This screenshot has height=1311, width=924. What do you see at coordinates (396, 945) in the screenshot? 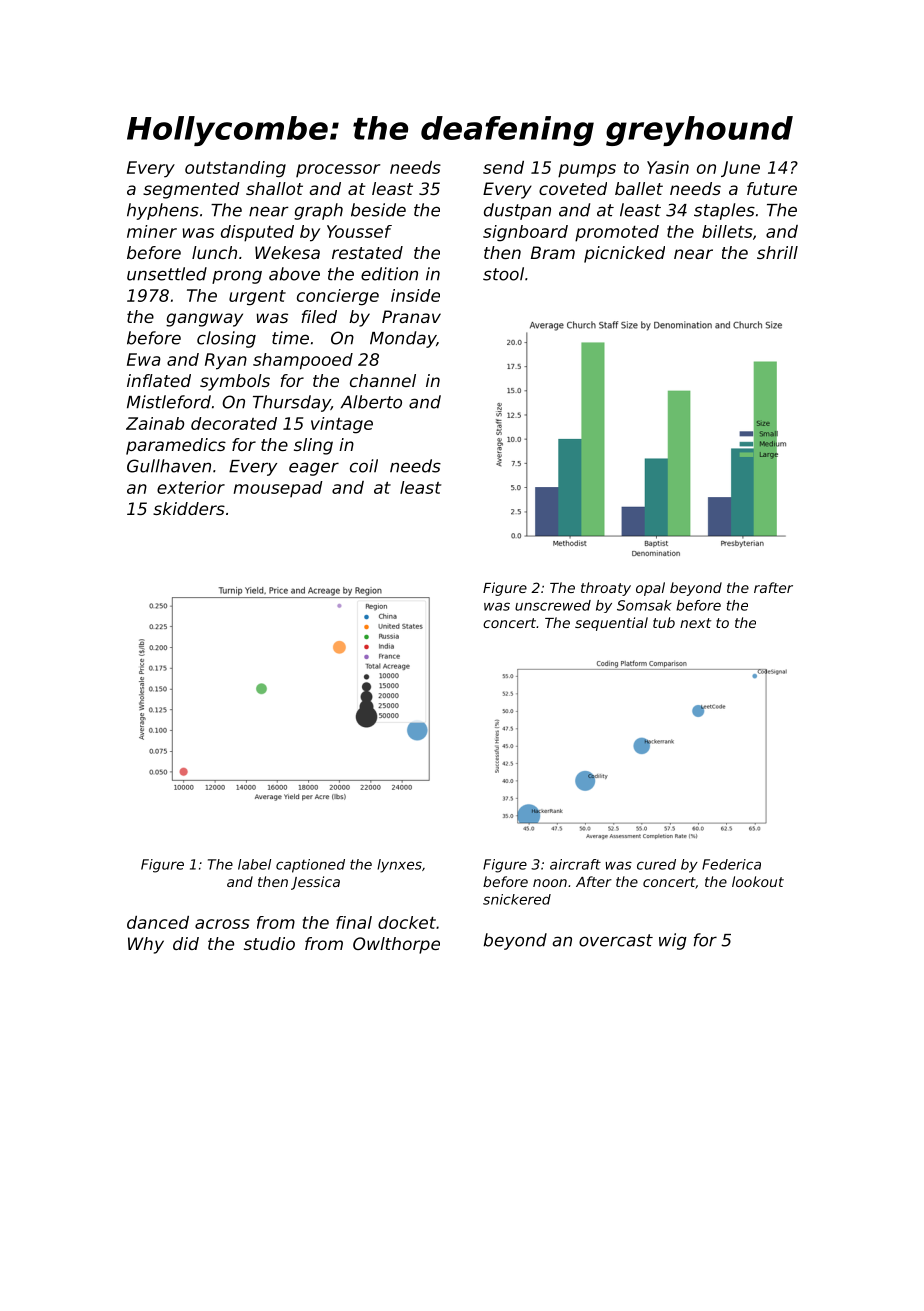
I see `Owlthorpe` at bounding box center [396, 945].
